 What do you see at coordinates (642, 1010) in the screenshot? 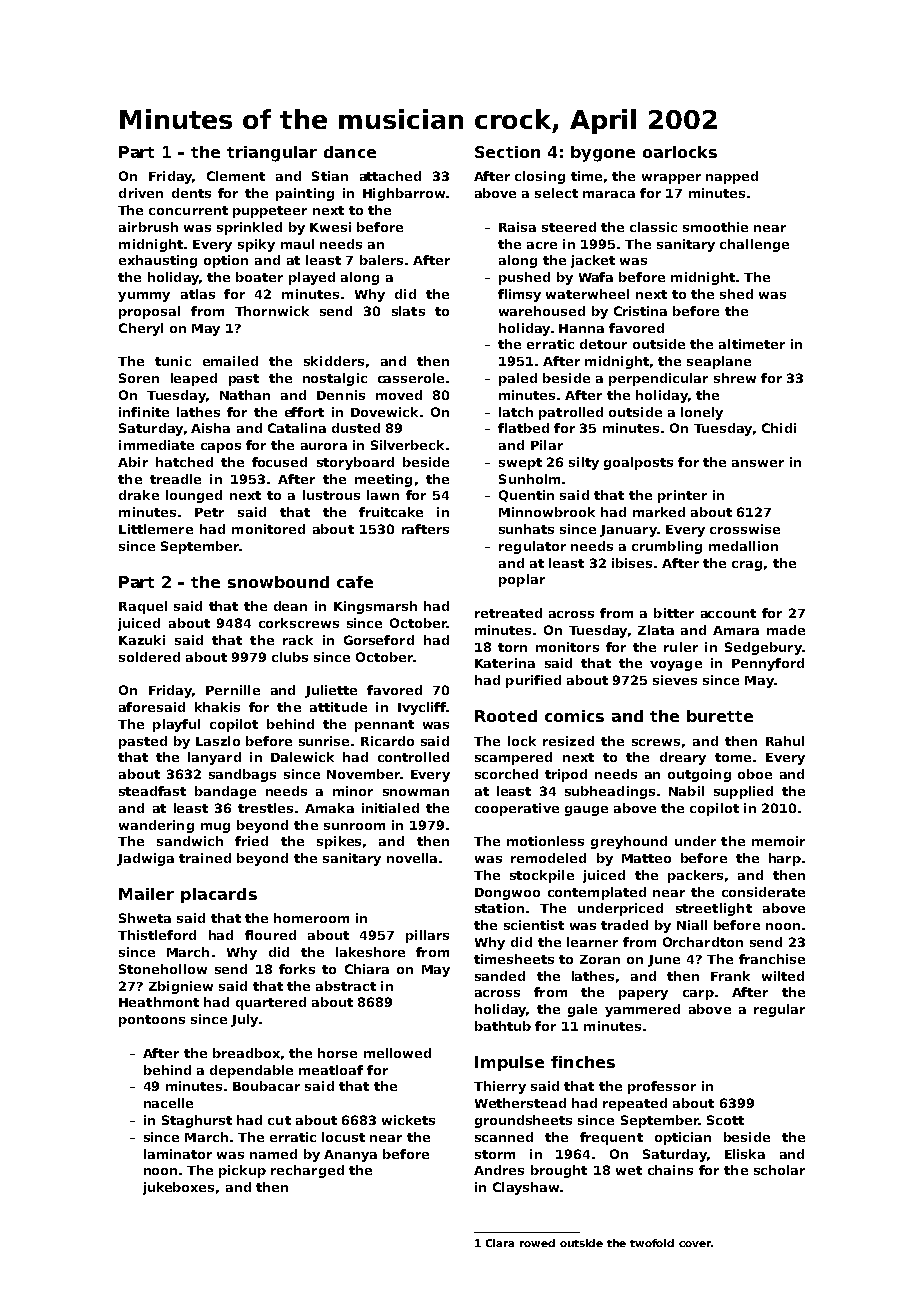
I see `yammered` at bounding box center [642, 1010].
